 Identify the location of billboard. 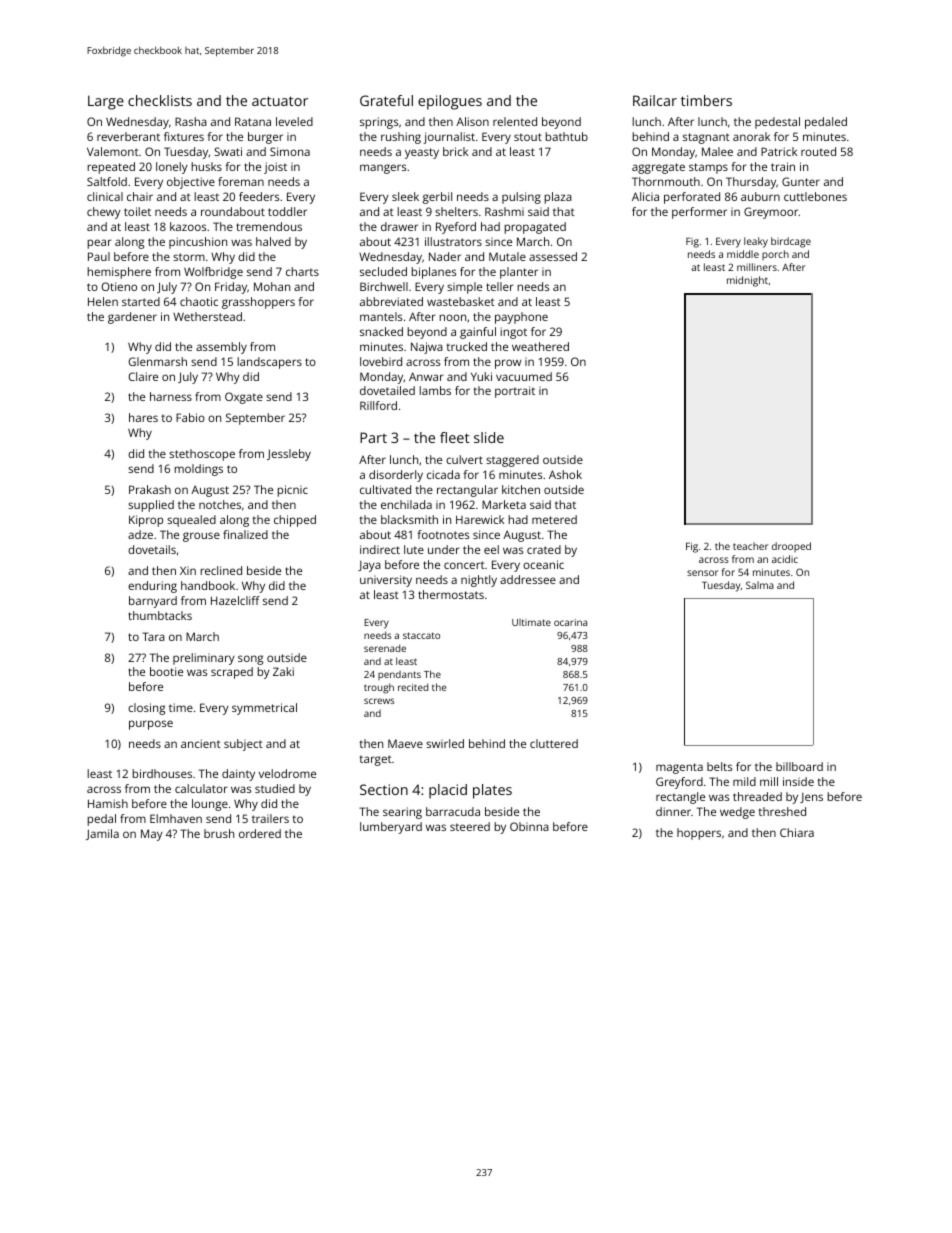
(799, 766).
